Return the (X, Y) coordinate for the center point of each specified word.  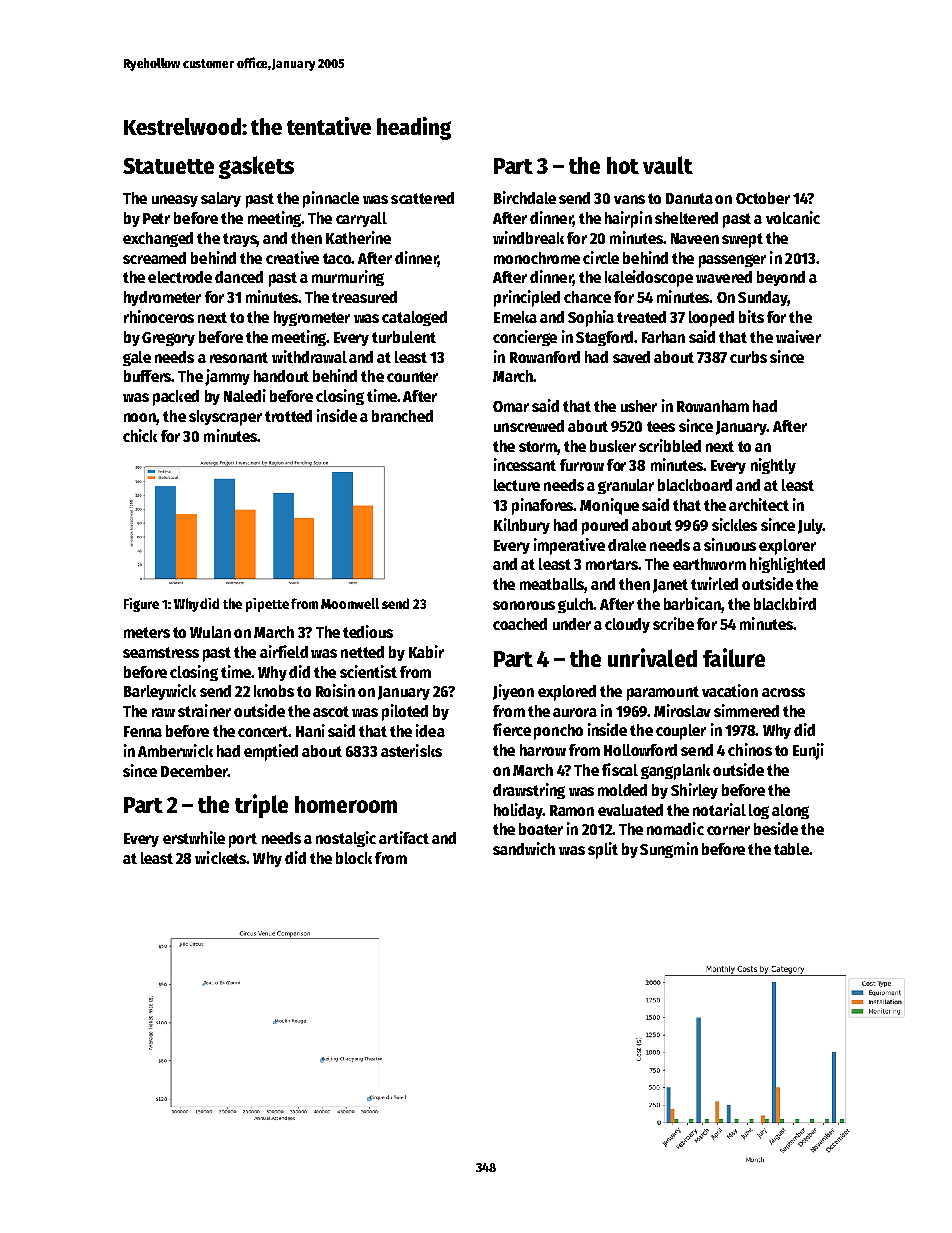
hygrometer (312, 318)
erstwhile (194, 837)
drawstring (529, 791)
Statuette (168, 166)
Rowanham (713, 406)
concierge (525, 338)
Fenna (143, 731)
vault (668, 165)
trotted (288, 416)
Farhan (663, 337)
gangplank (675, 772)
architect (759, 504)
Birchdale (525, 197)
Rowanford (545, 357)
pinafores (543, 506)
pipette (267, 605)
